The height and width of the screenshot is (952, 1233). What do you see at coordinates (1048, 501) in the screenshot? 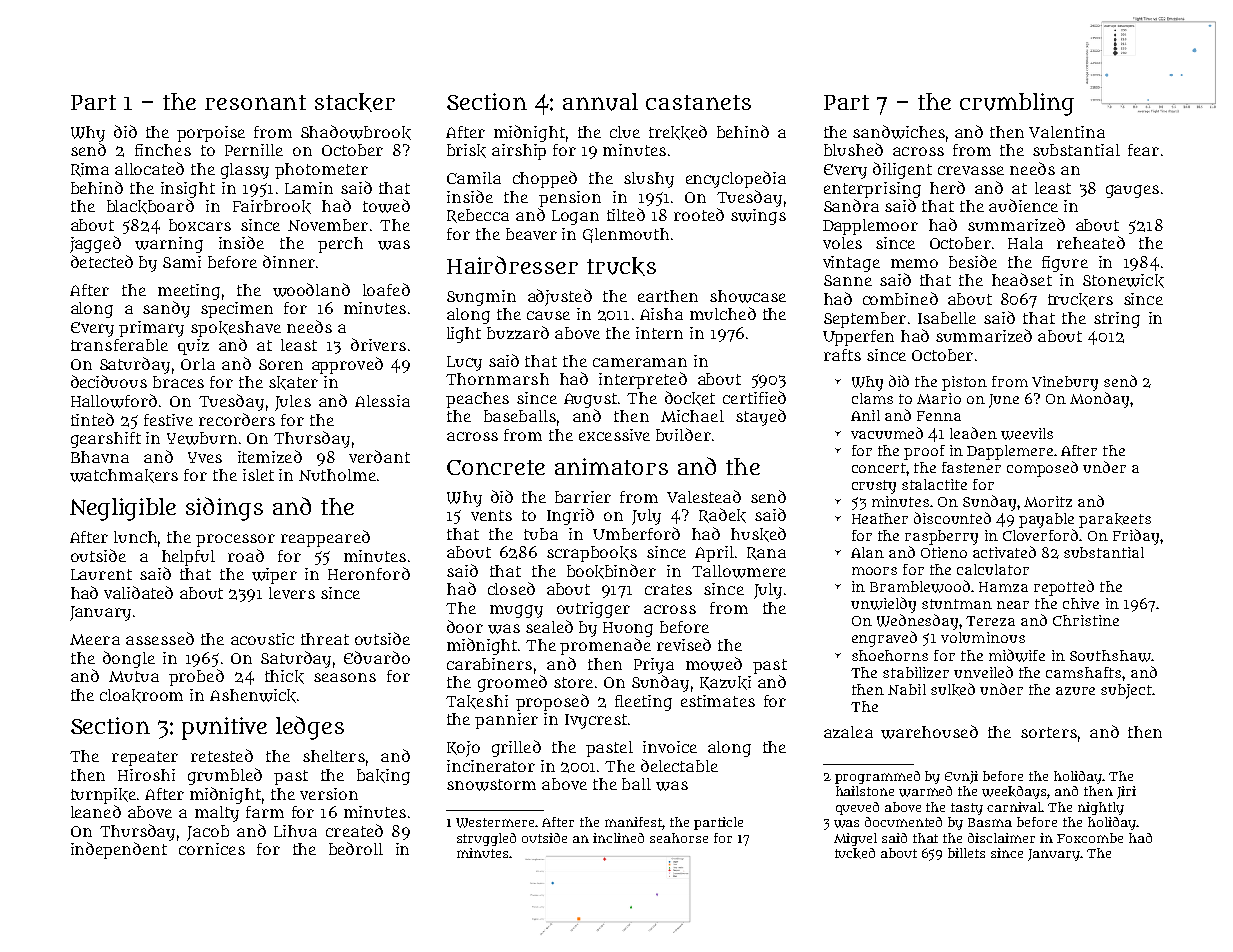
I see `Moritz` at bounding box center [1048, 501].
